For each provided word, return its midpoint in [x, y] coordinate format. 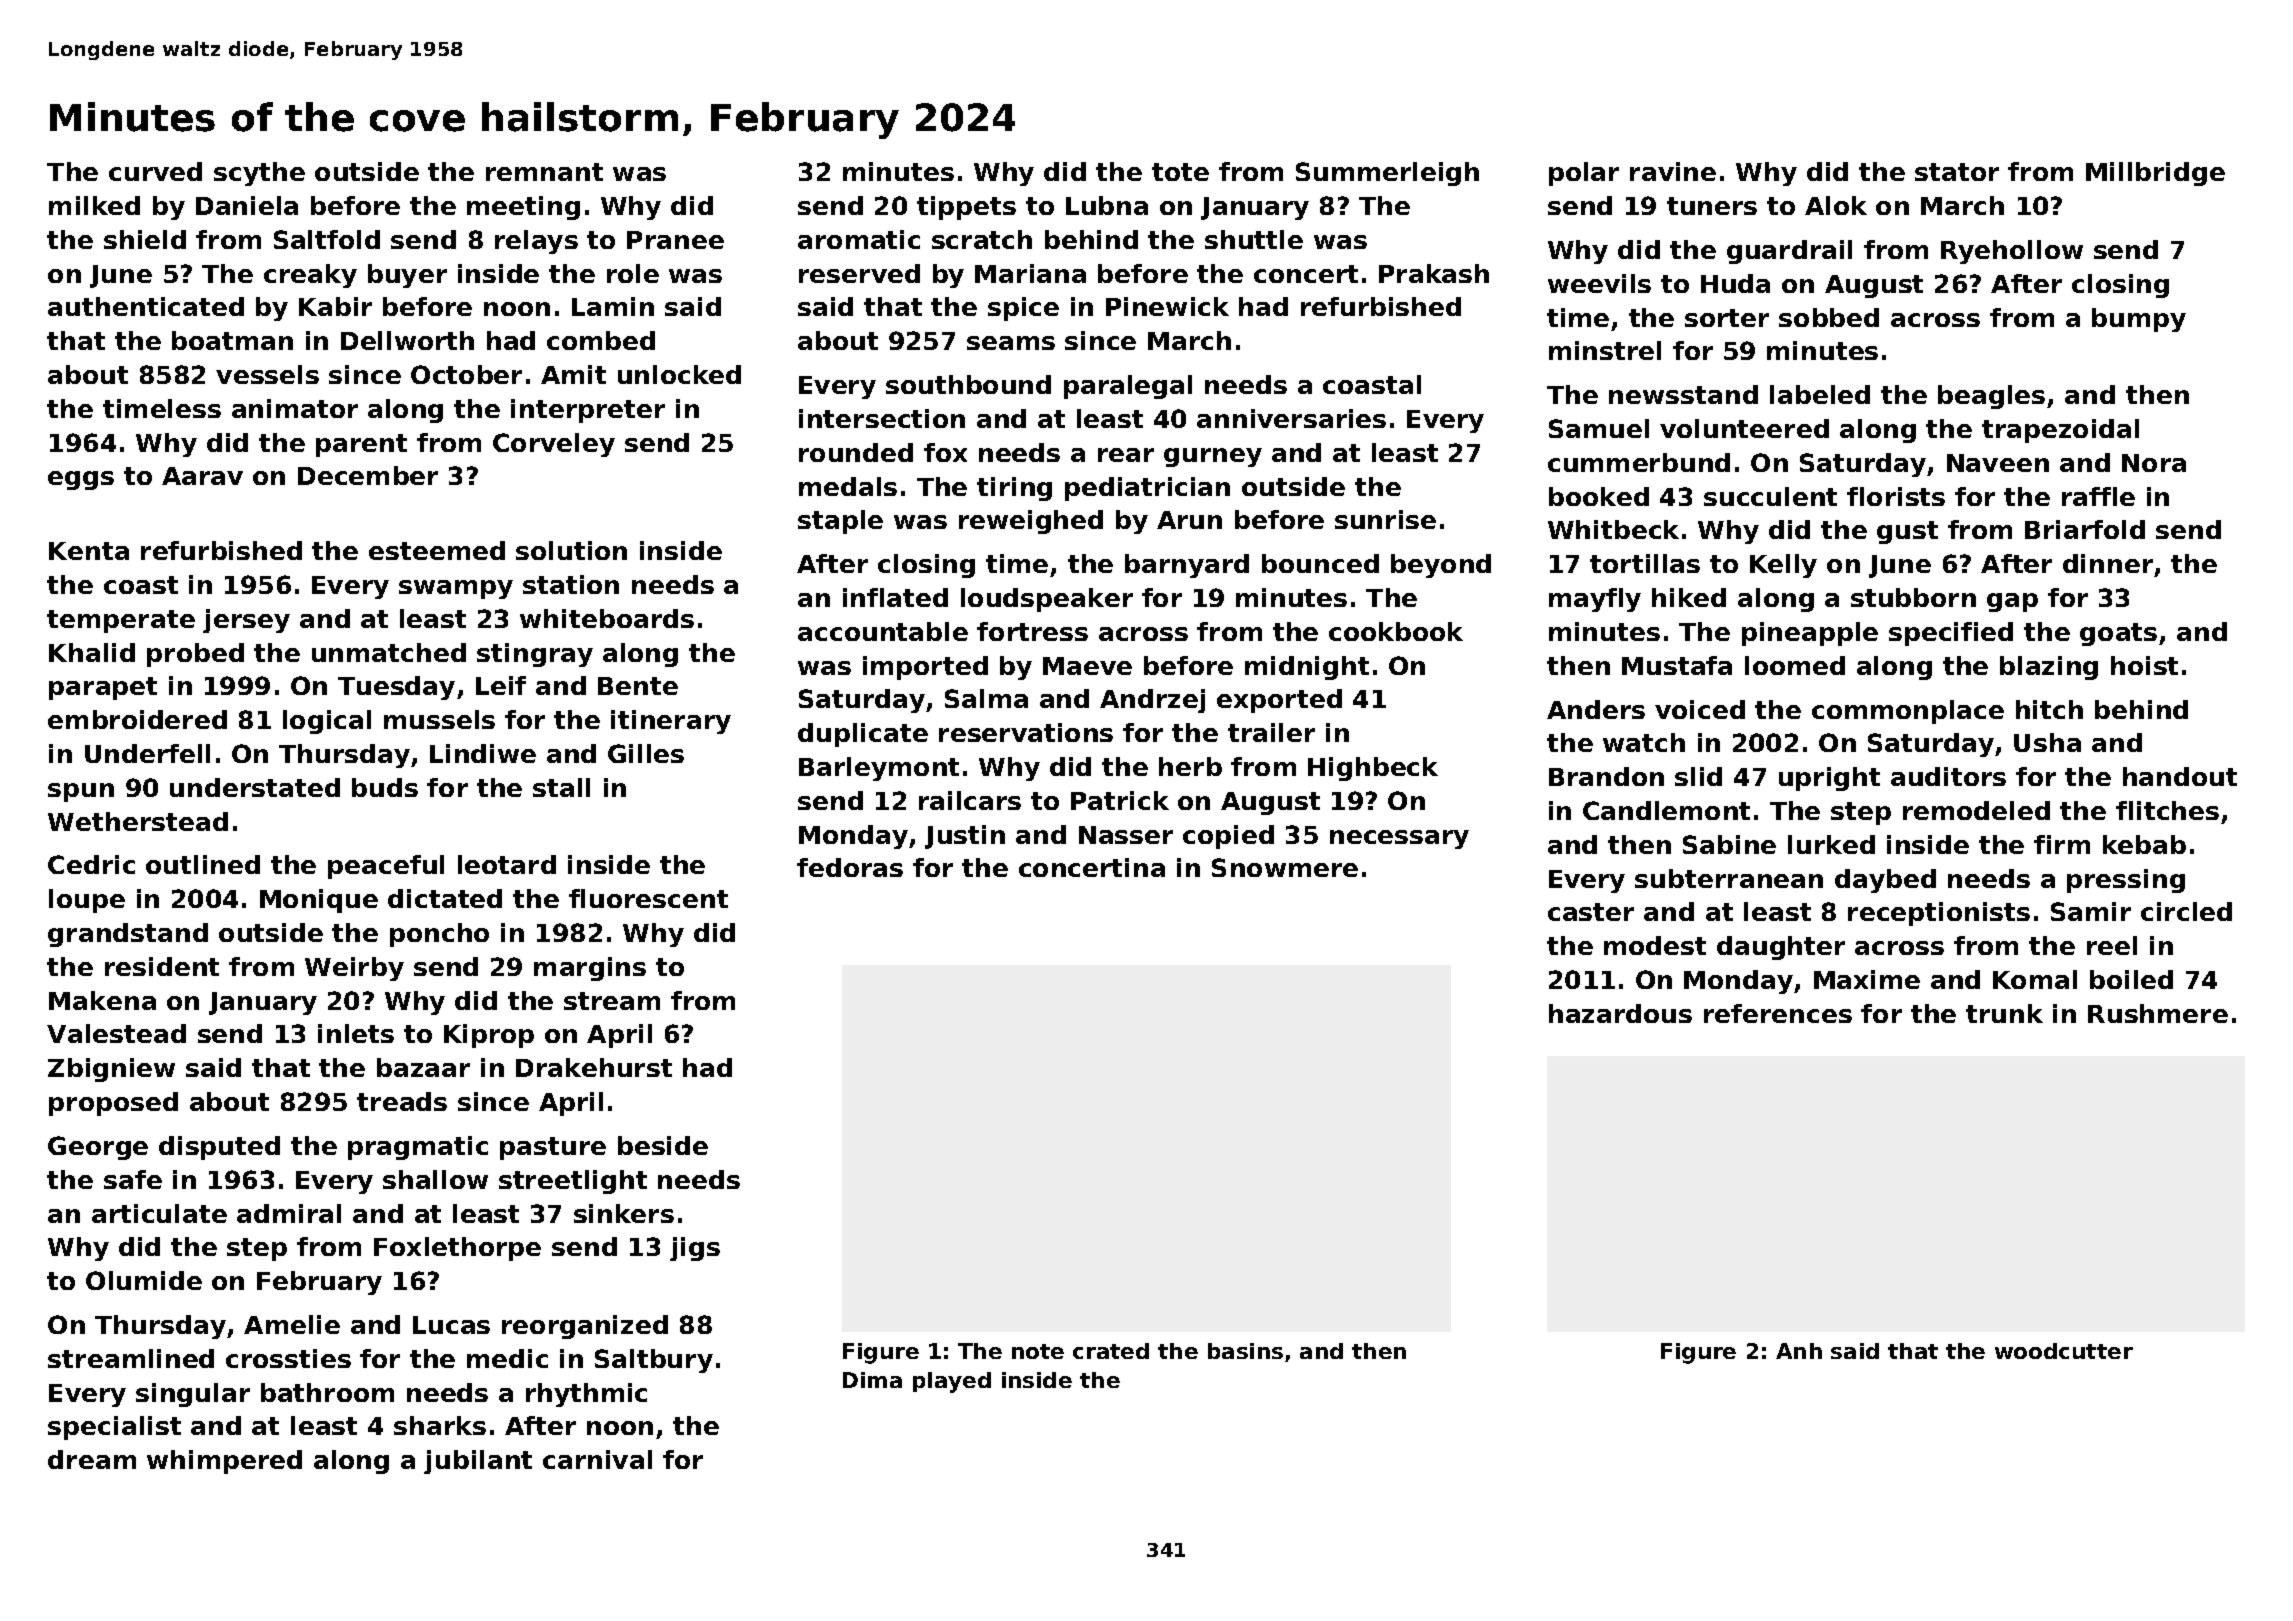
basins [1245, 1351]
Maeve [1087, 666]
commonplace [1908, 712]
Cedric [91, 864]
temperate [121, 621]
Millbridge [2155, 174]
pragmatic [418, 1148]
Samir [2091, 911]
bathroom [327, 1392]
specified [1951, 634]
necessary [1399, 839]
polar [1584, 174]
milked [94, 205]
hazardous [1620, 1013]
